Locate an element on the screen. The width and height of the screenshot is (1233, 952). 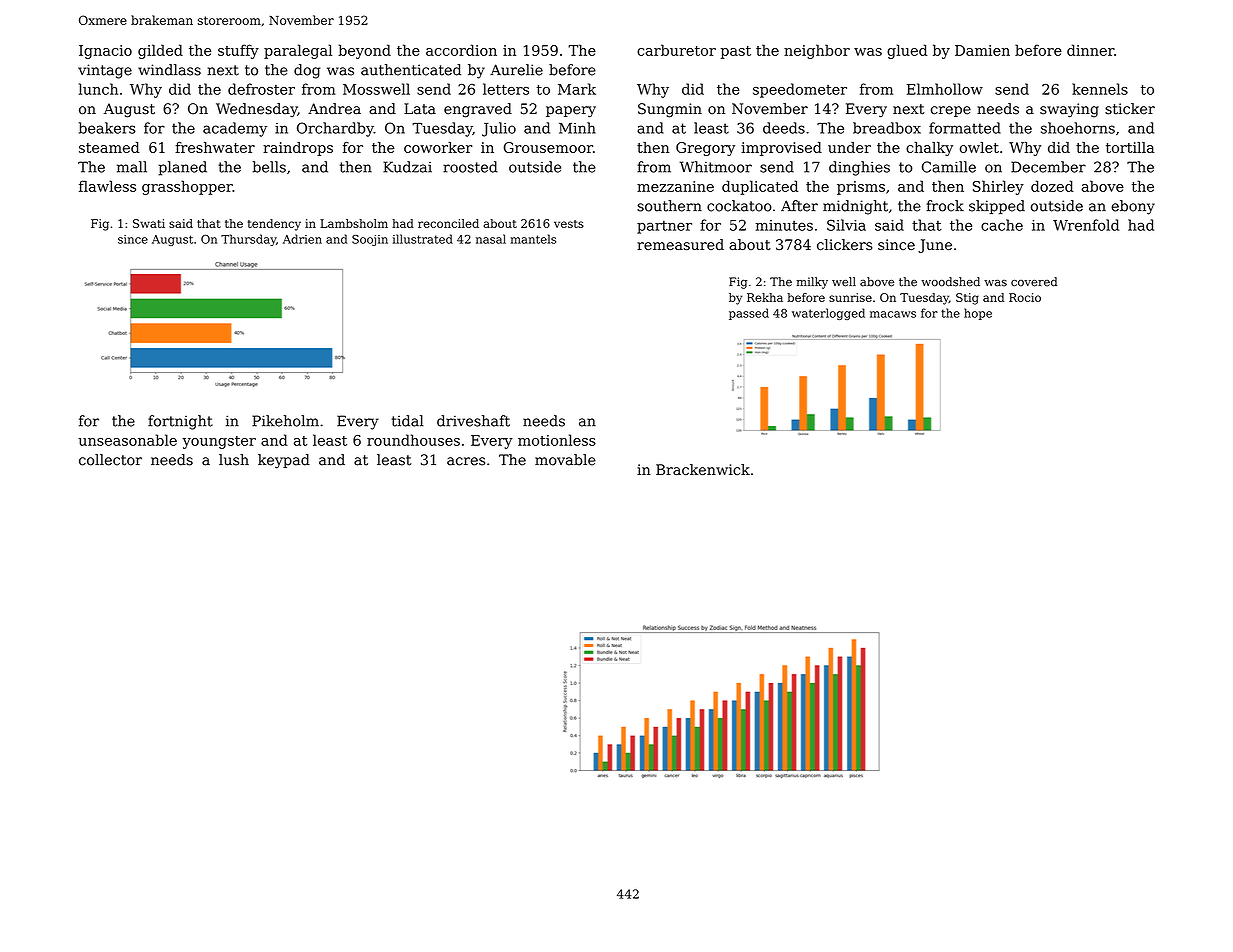
frock is located at coordinates (945, 206).
